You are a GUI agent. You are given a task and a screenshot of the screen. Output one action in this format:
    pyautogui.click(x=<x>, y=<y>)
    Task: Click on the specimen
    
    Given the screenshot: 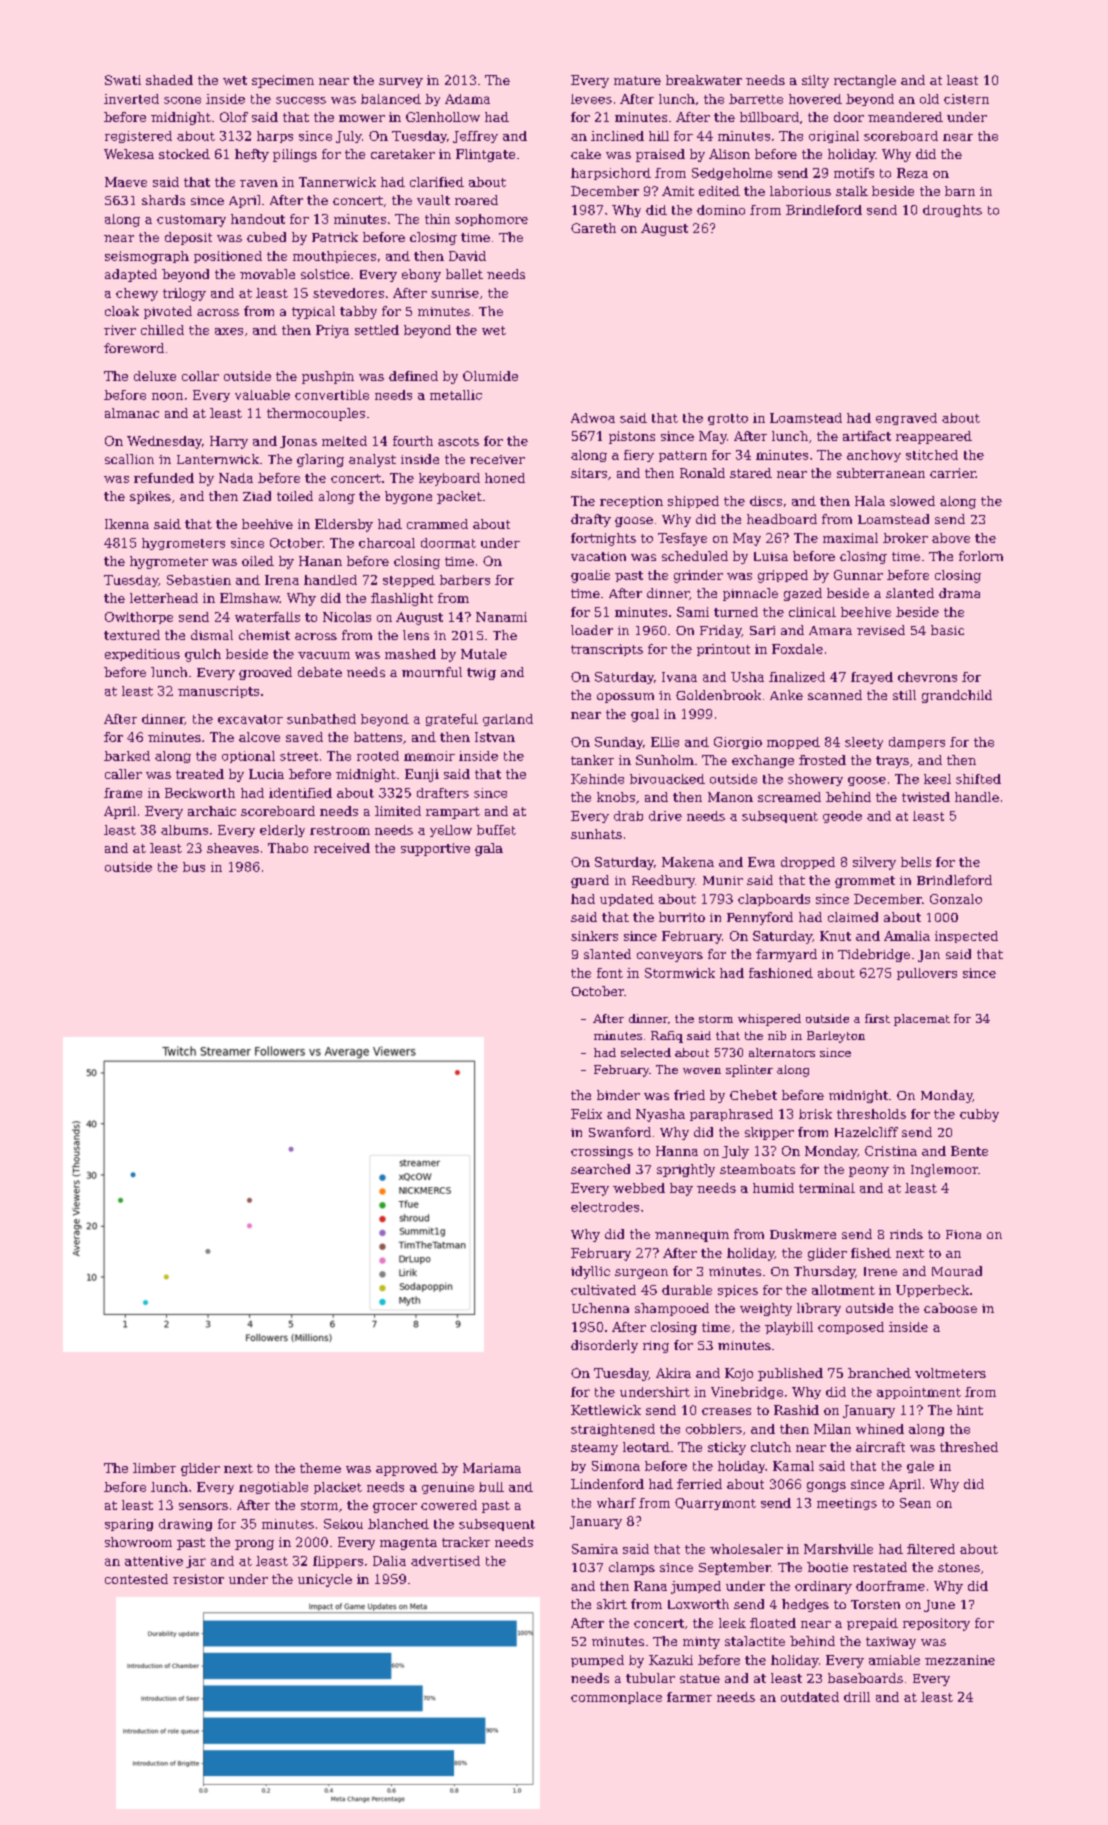 What is the action you would take?
    pyautogui.click(x=283, y=81)
